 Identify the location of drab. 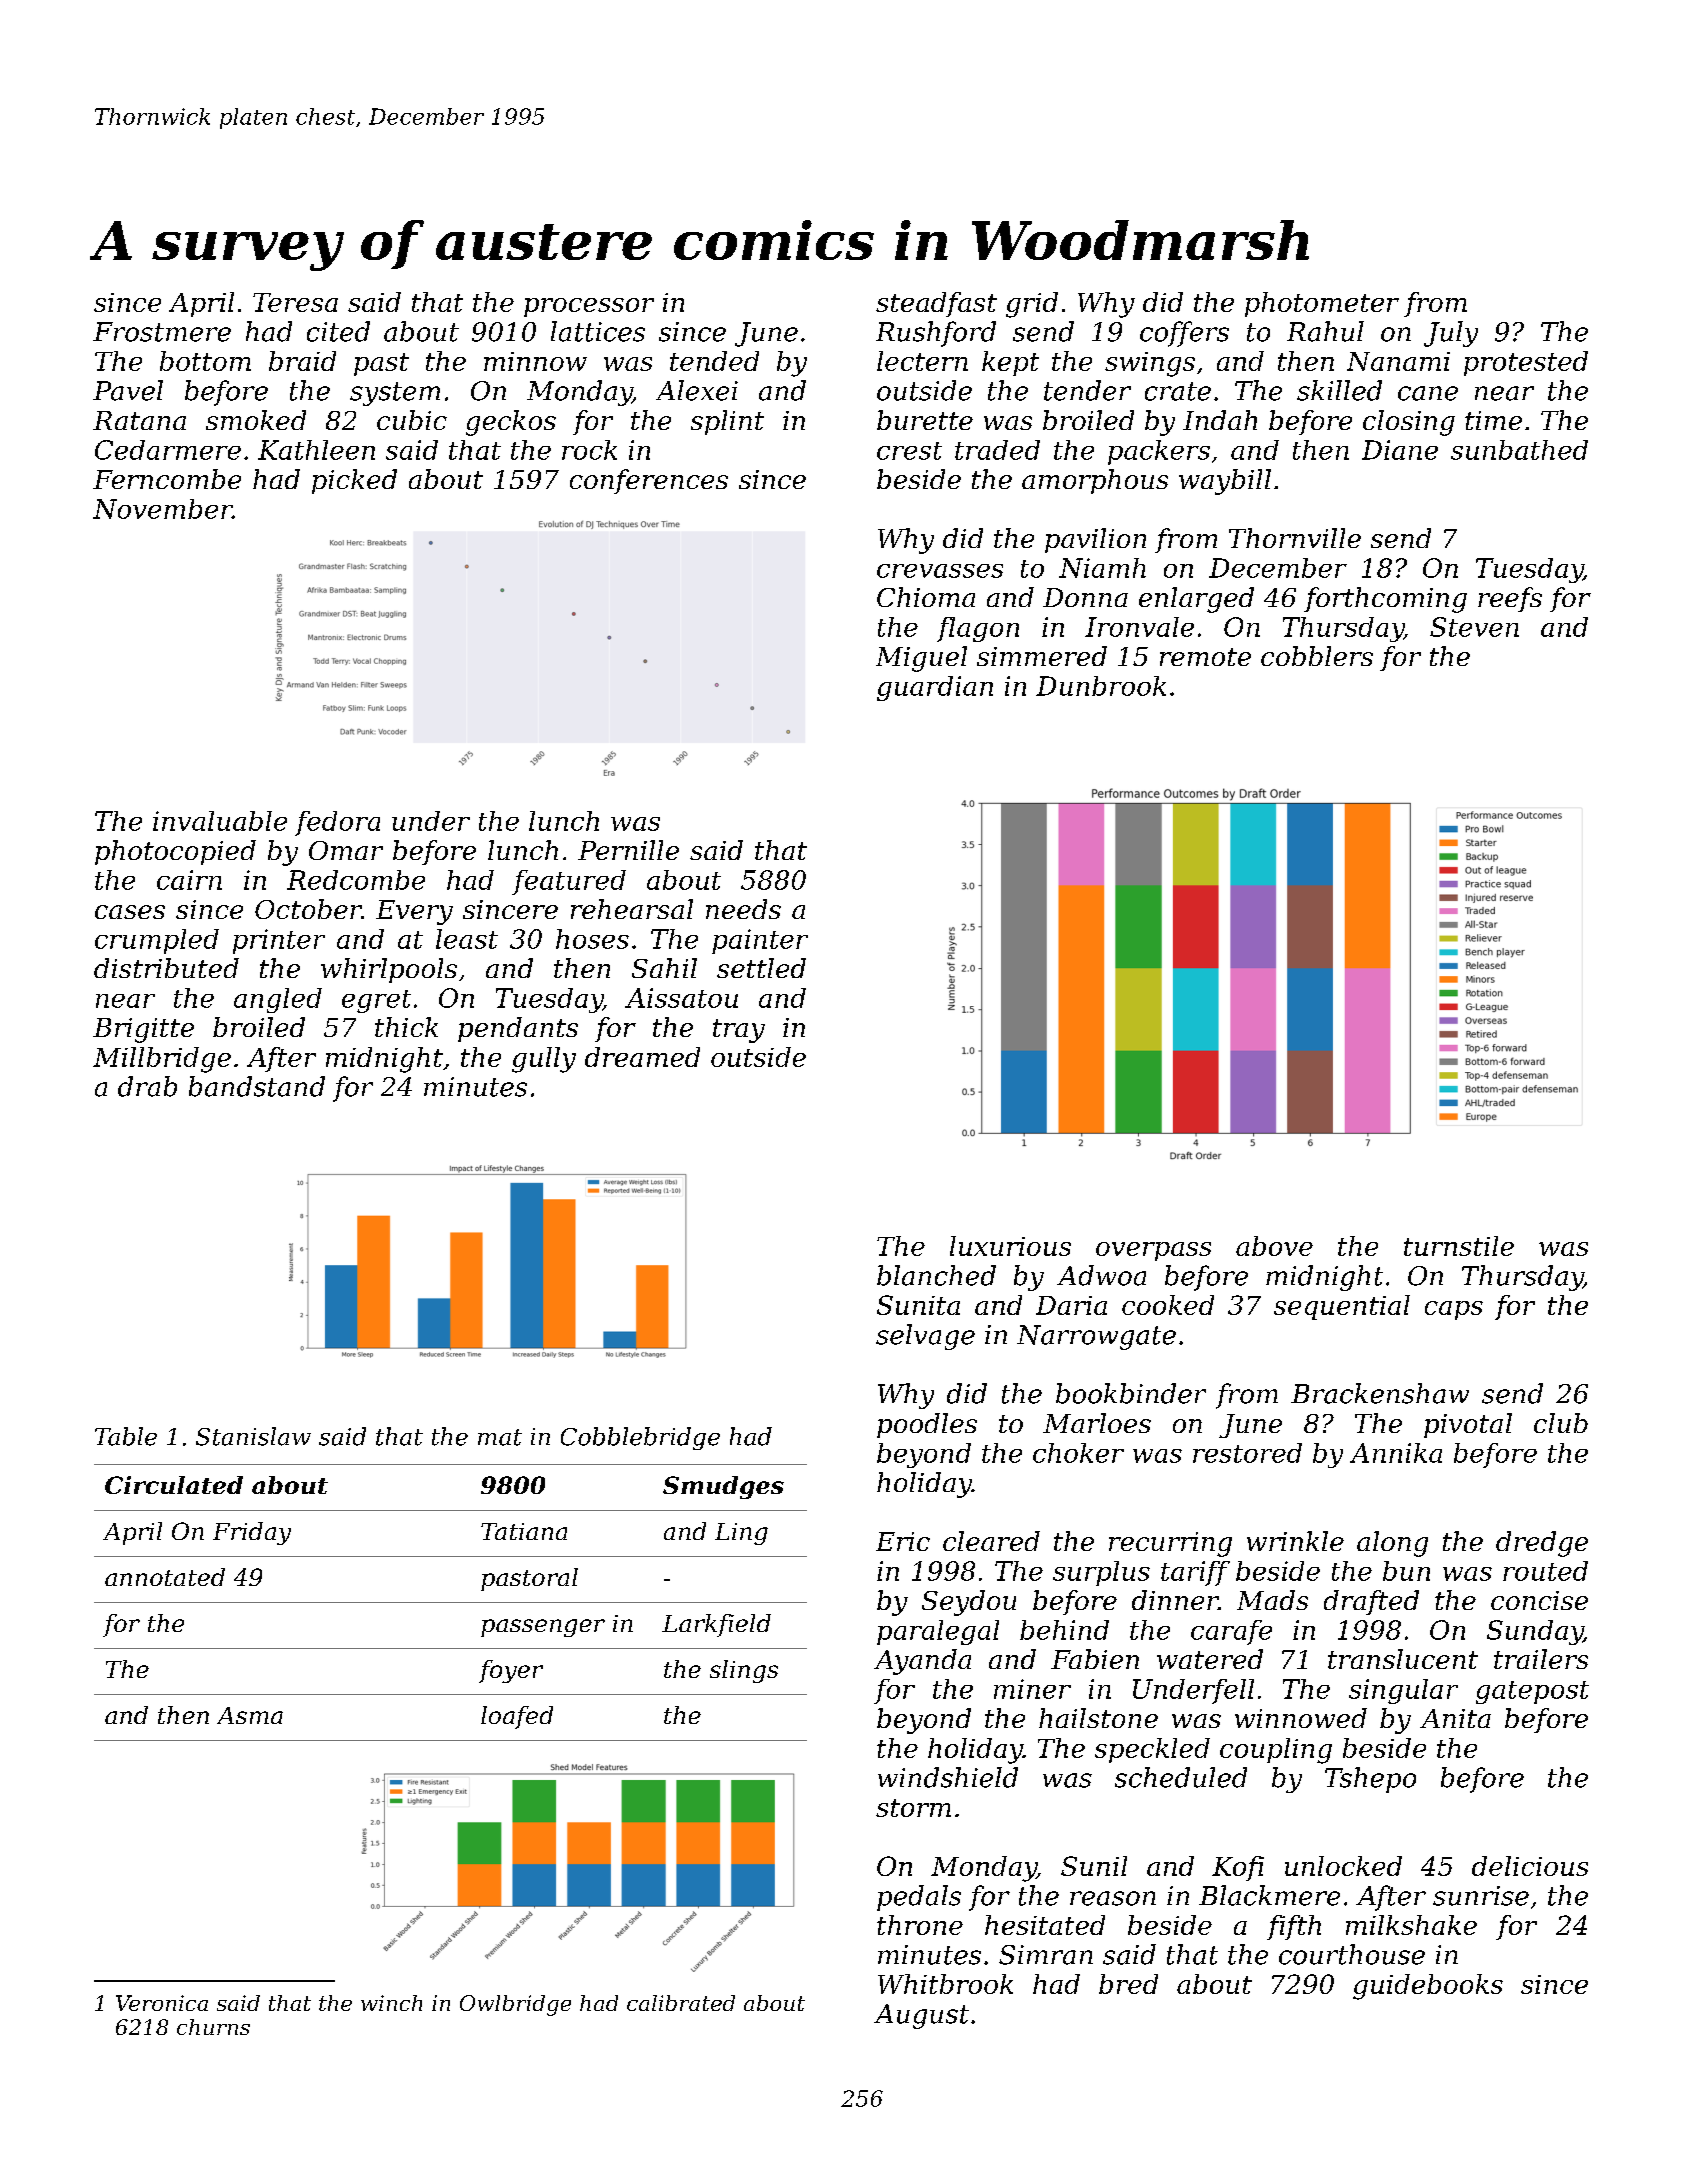
(147, 1086).
